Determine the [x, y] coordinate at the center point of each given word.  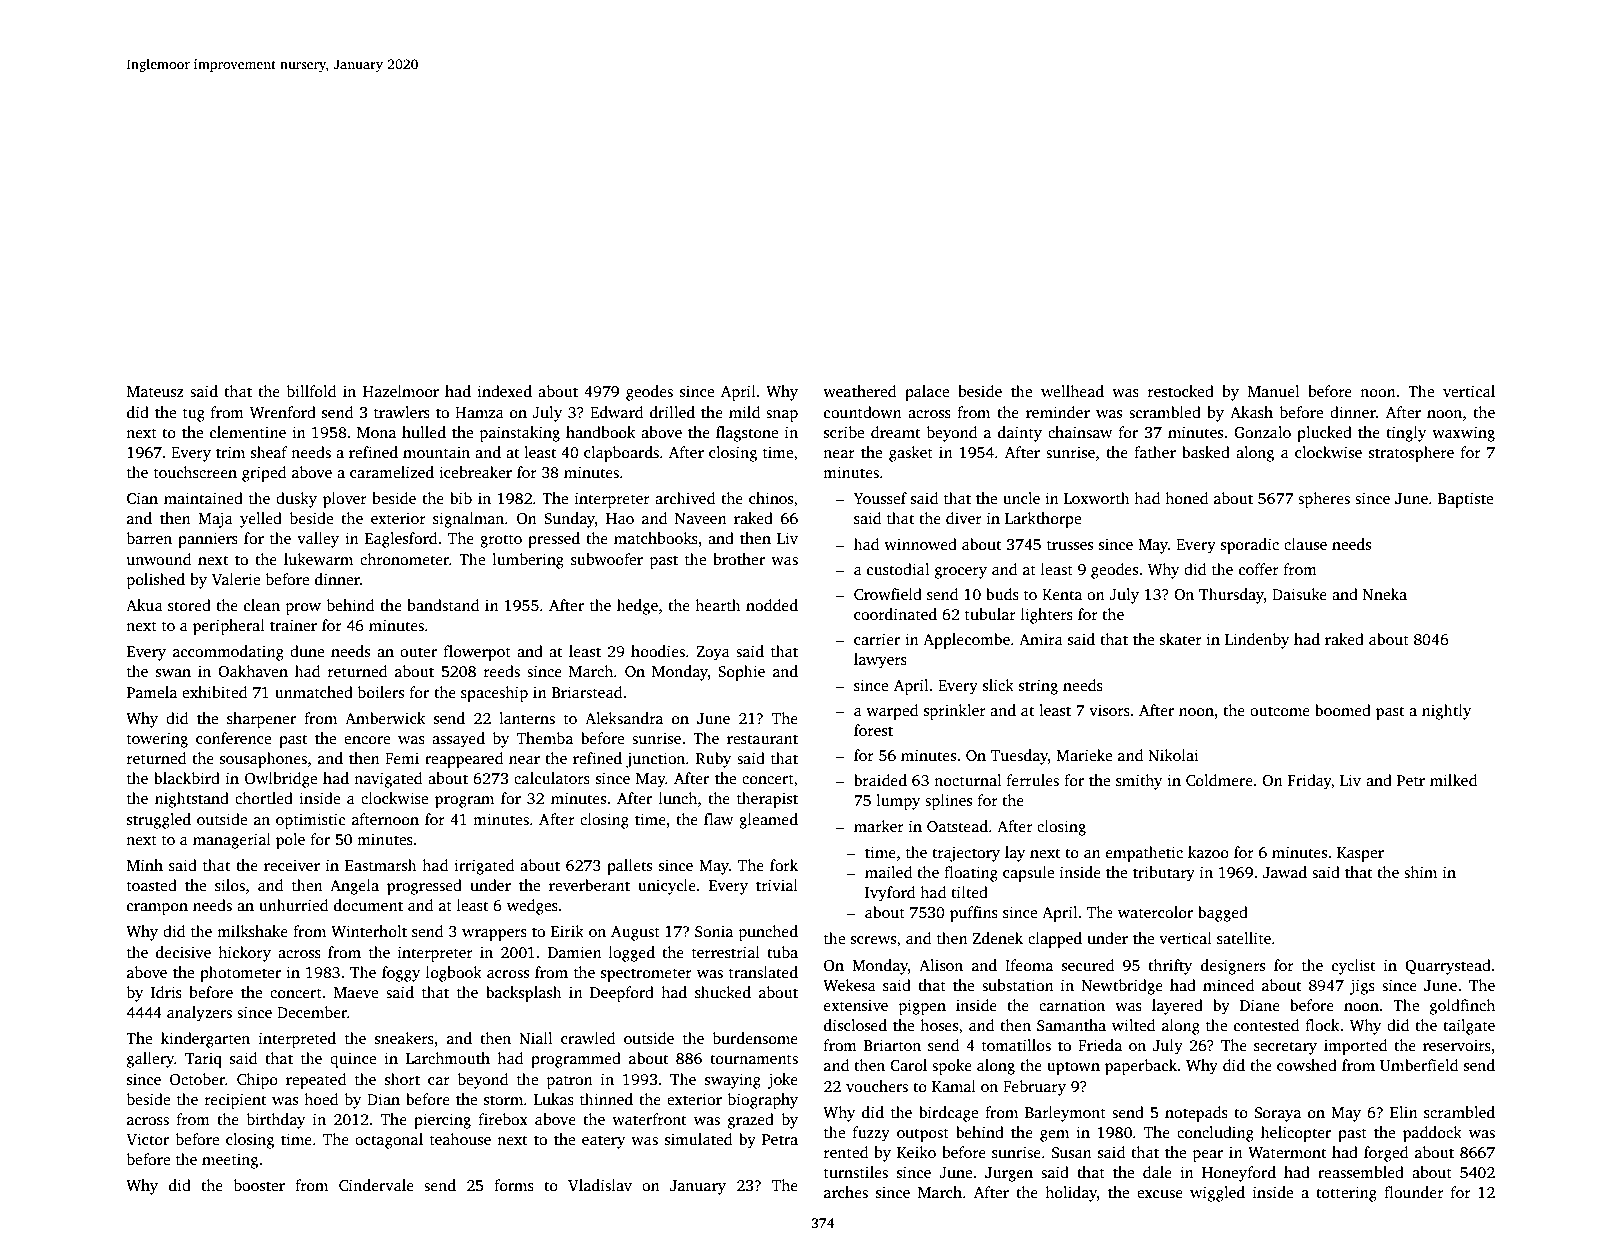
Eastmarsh [381, 865]
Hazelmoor [401, 391]
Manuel [1274, 391]
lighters [1047, 616]
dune [307, 651]
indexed [504, 391]
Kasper [1360, 854]
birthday [276, 1121]
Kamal [954, 1086]
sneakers [404, 1038]
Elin [1404, 1112]
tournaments [754, 1059]
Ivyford [890, 894]
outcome [1280, 711]
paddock [1432, 1134]
